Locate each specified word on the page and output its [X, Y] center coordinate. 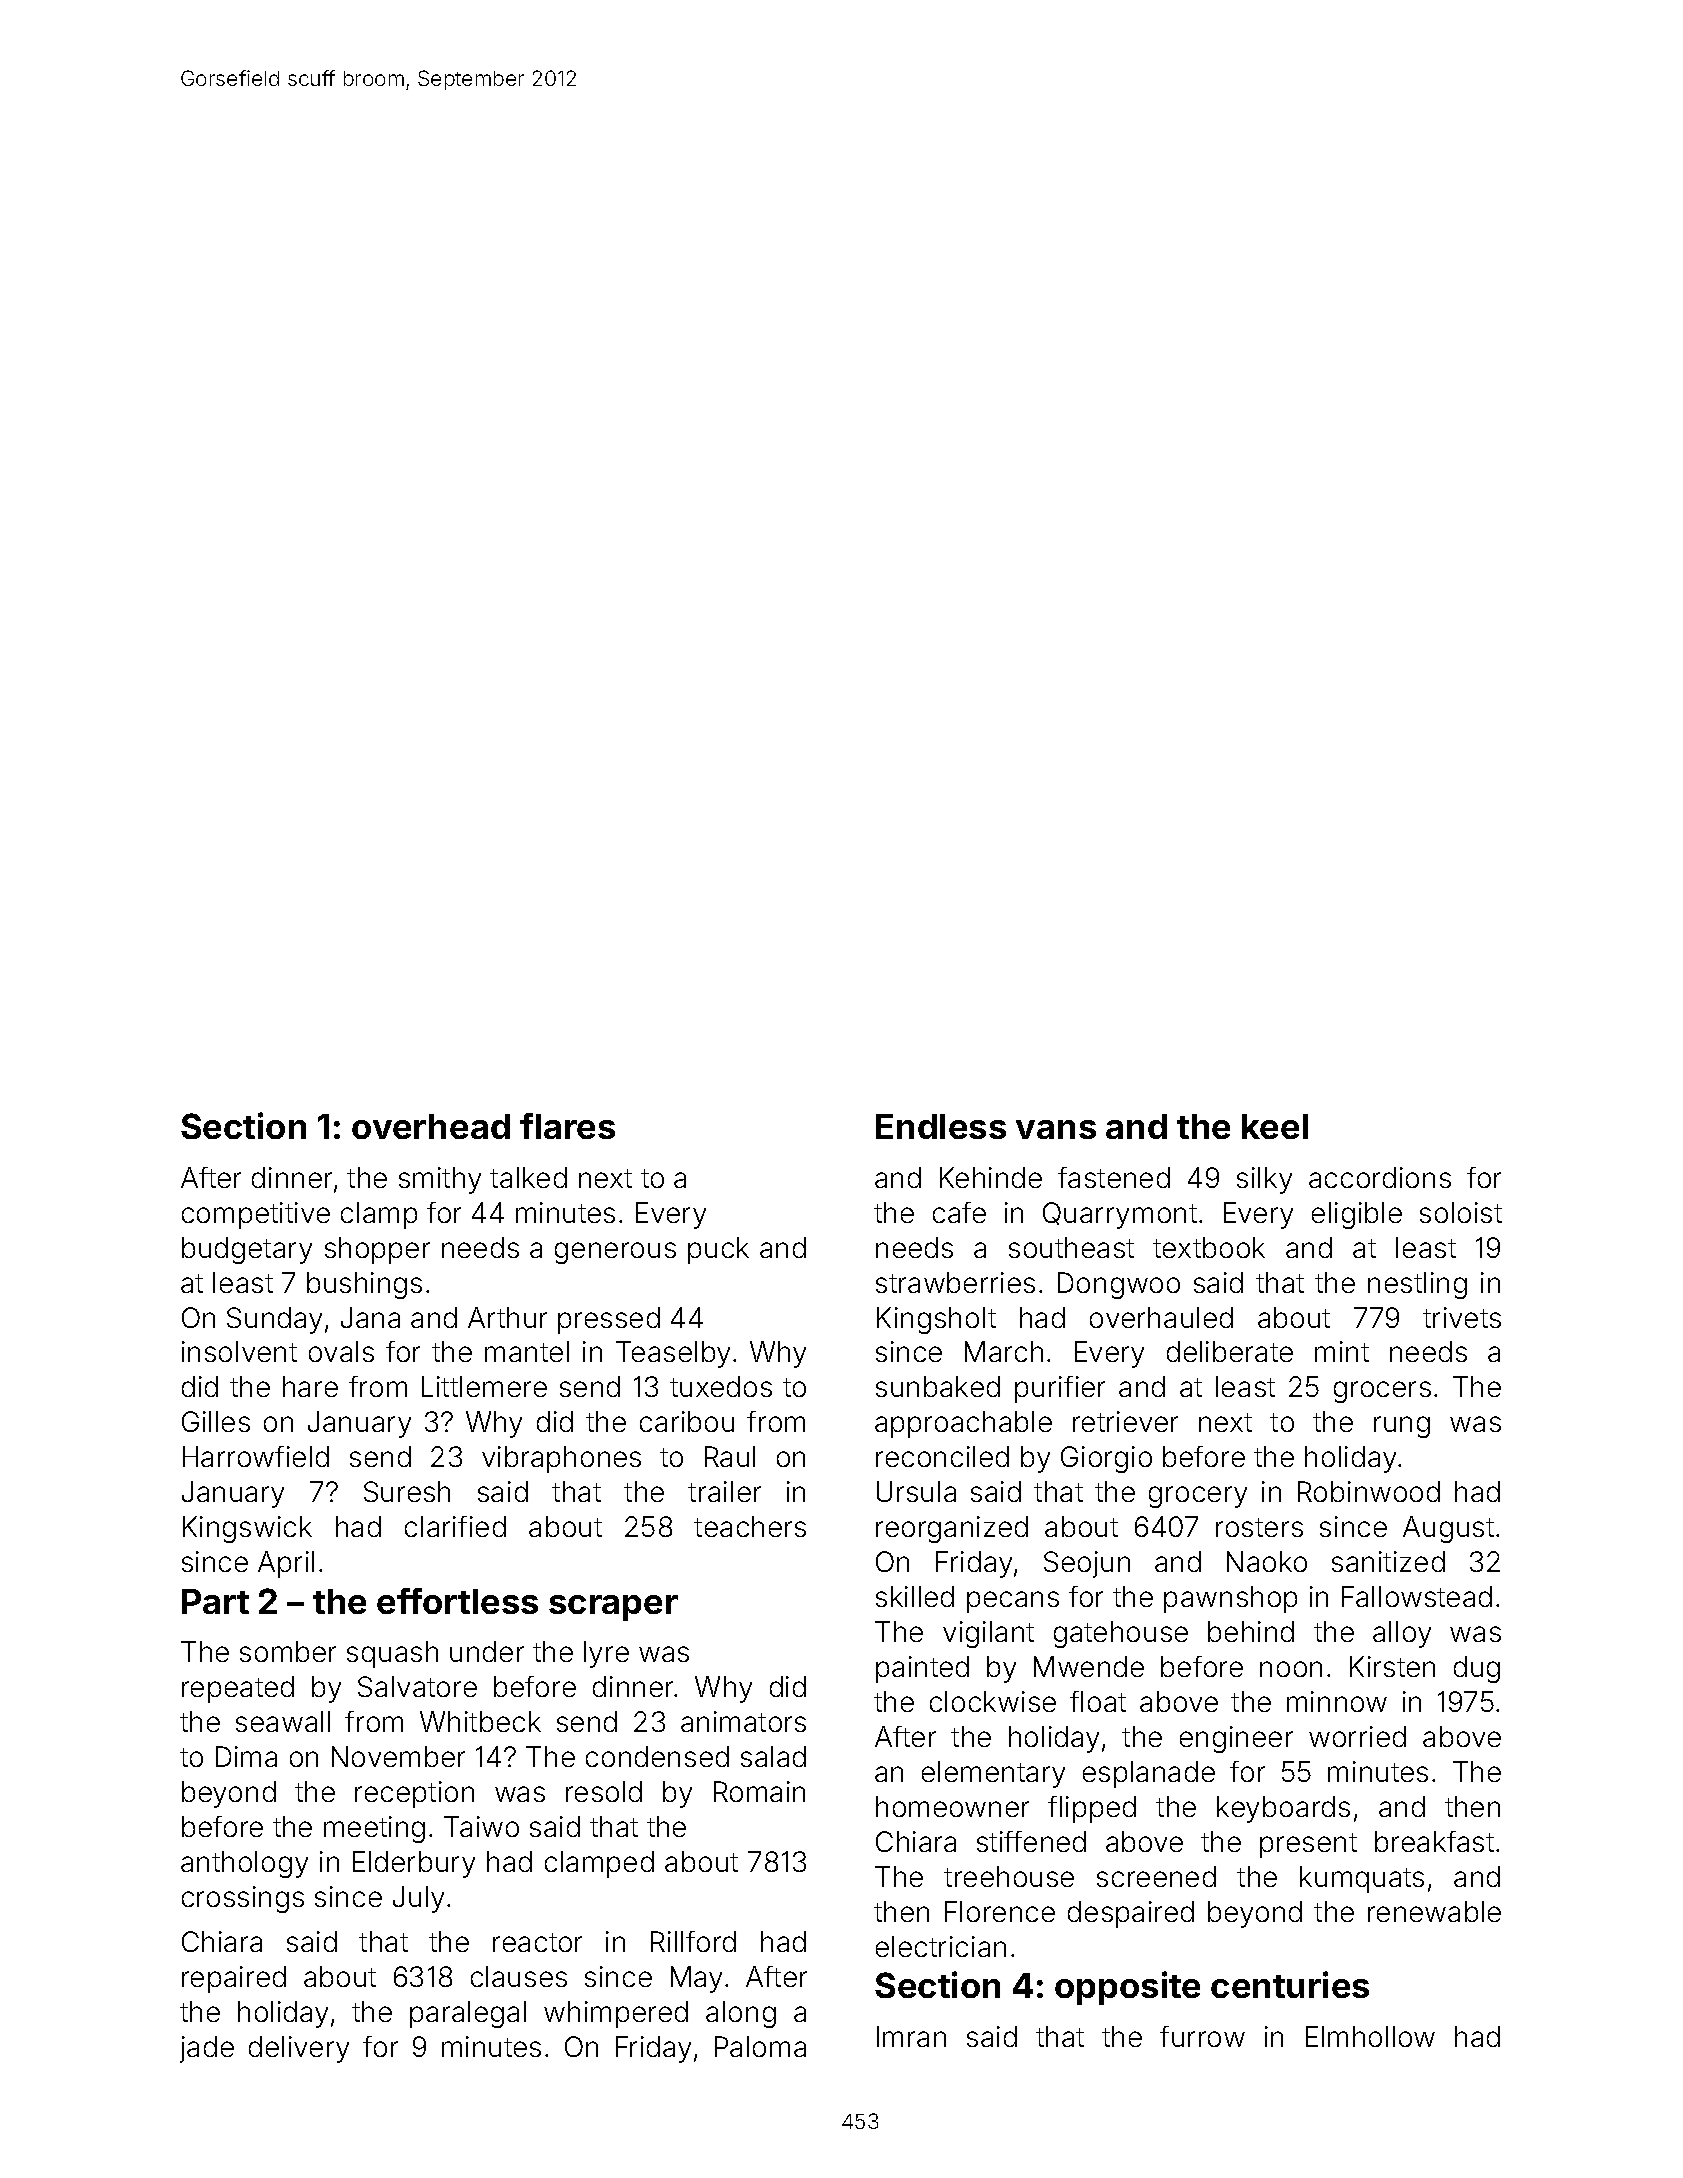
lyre [606, 1654]
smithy [440, 1180]
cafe [959, 1212]
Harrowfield [256, 1456]
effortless [457, 1601]
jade [207, 2049]
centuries [1290, 1984]
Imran [911, 2036]
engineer [1236, 1739]
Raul [730, 1456]
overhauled [1161, 1317]
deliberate [1230, 1351]
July [418, 1899]
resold [604, 1791]
